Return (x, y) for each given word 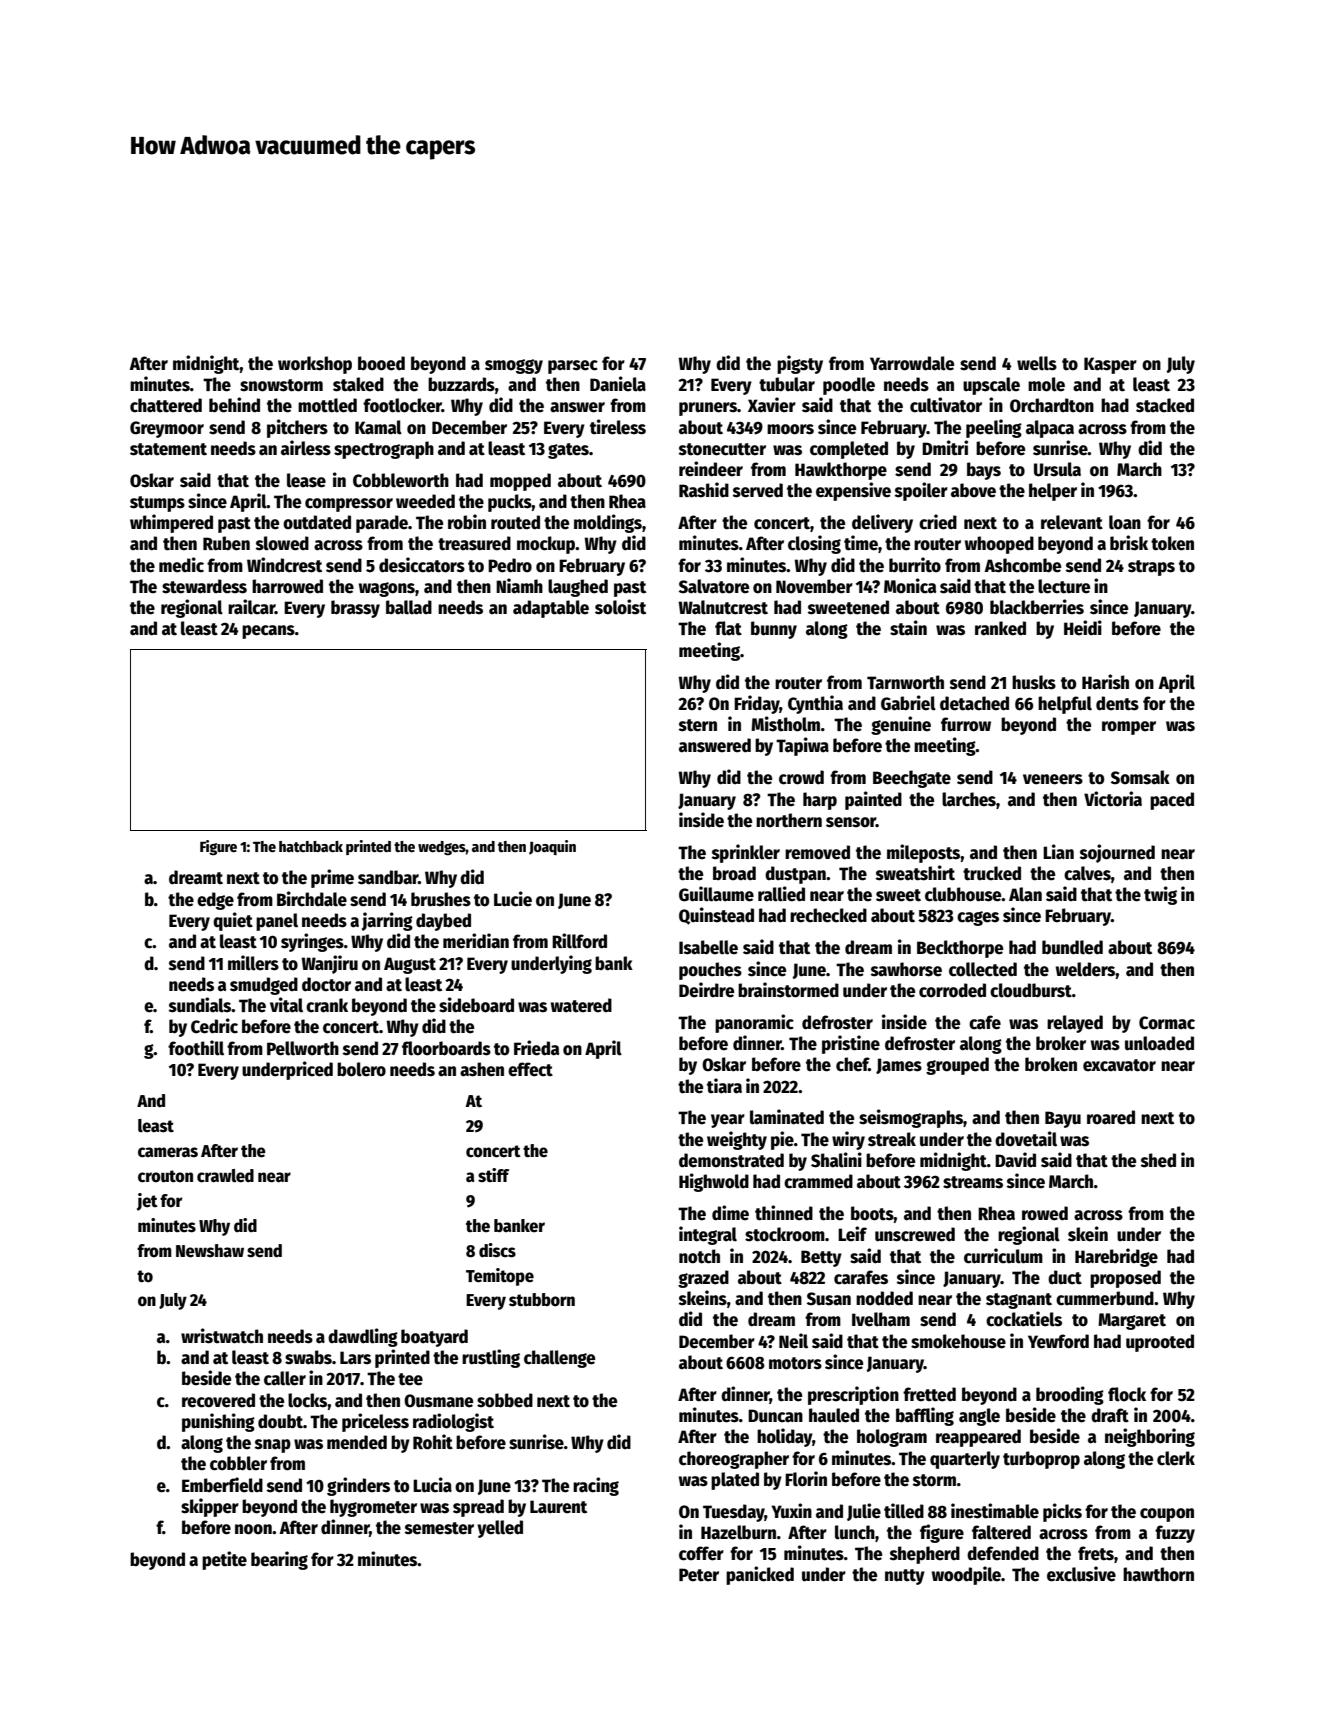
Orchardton (1052, 405)
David (1015, 1160)
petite (224, 1560)
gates (568, 451)
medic (181, 565)
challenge (559, 1359)
